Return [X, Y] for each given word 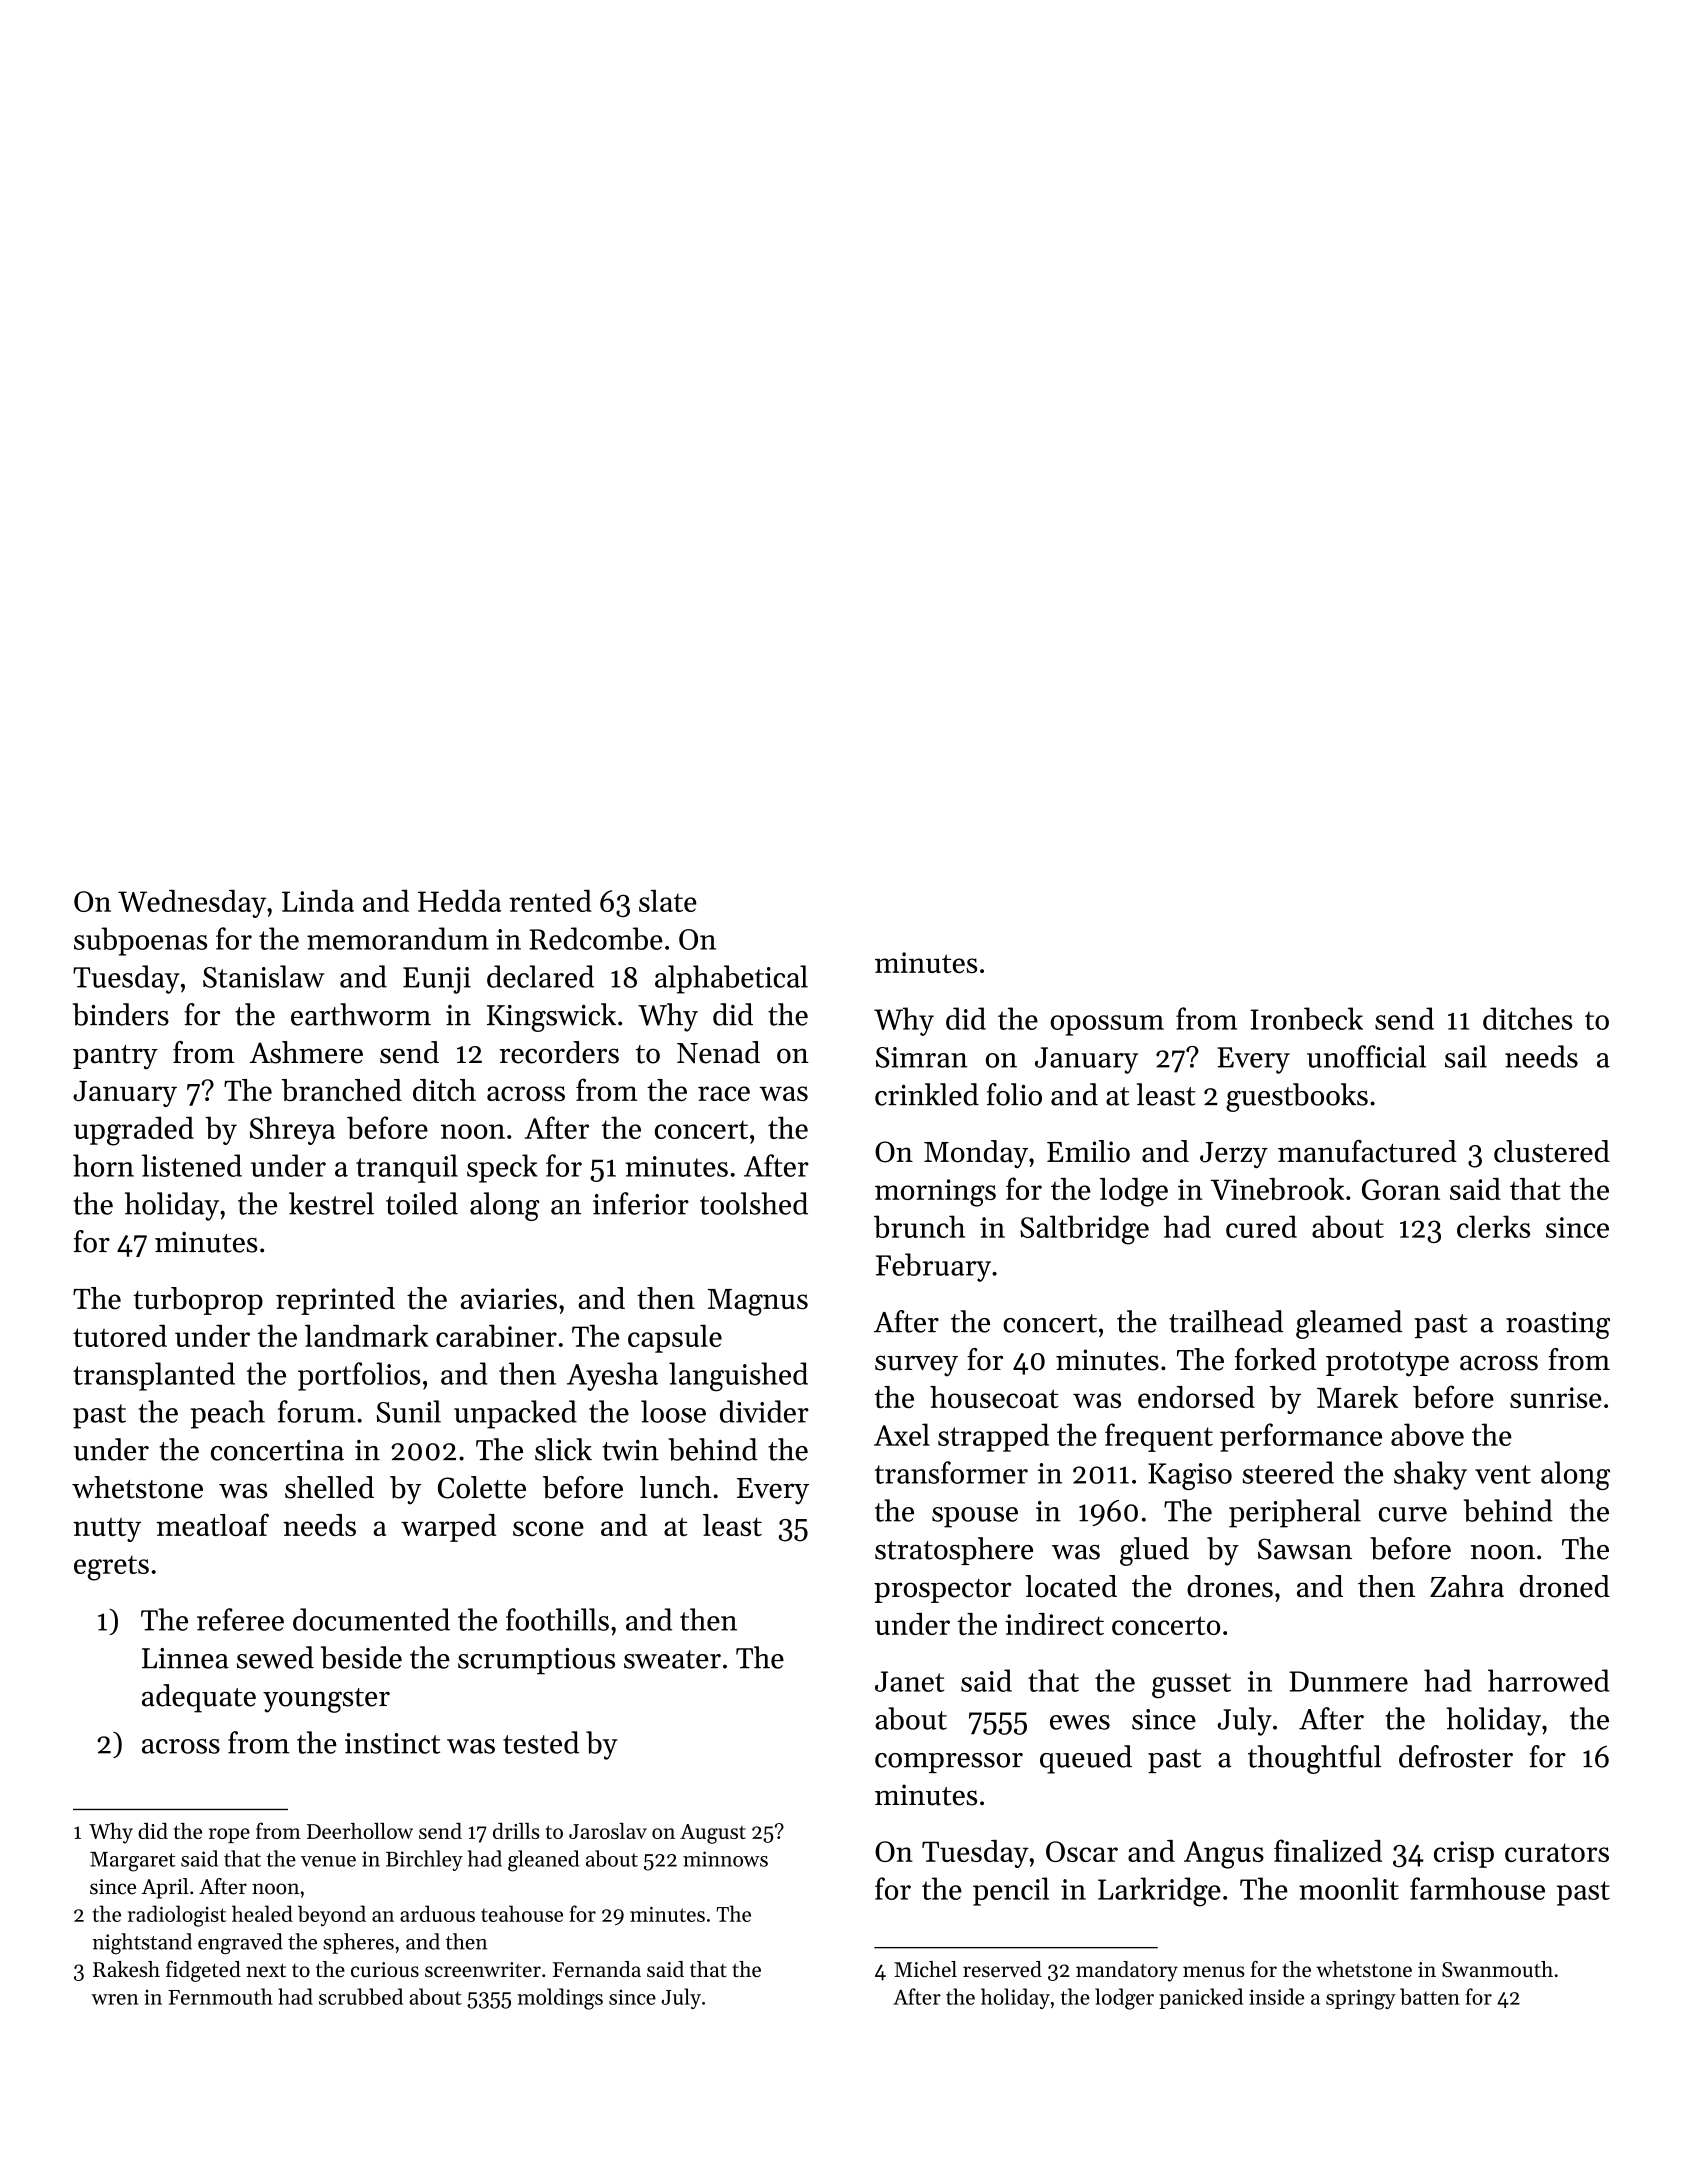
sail [1466, 1056]
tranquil [407, 1168]
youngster [326, 1700]
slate [668, 900]
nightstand [142, 1943]
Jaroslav [608, 1831]
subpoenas [140, 941]
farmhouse [1477, 1888]
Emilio [1088, 1151]
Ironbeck [1306, 1018]
